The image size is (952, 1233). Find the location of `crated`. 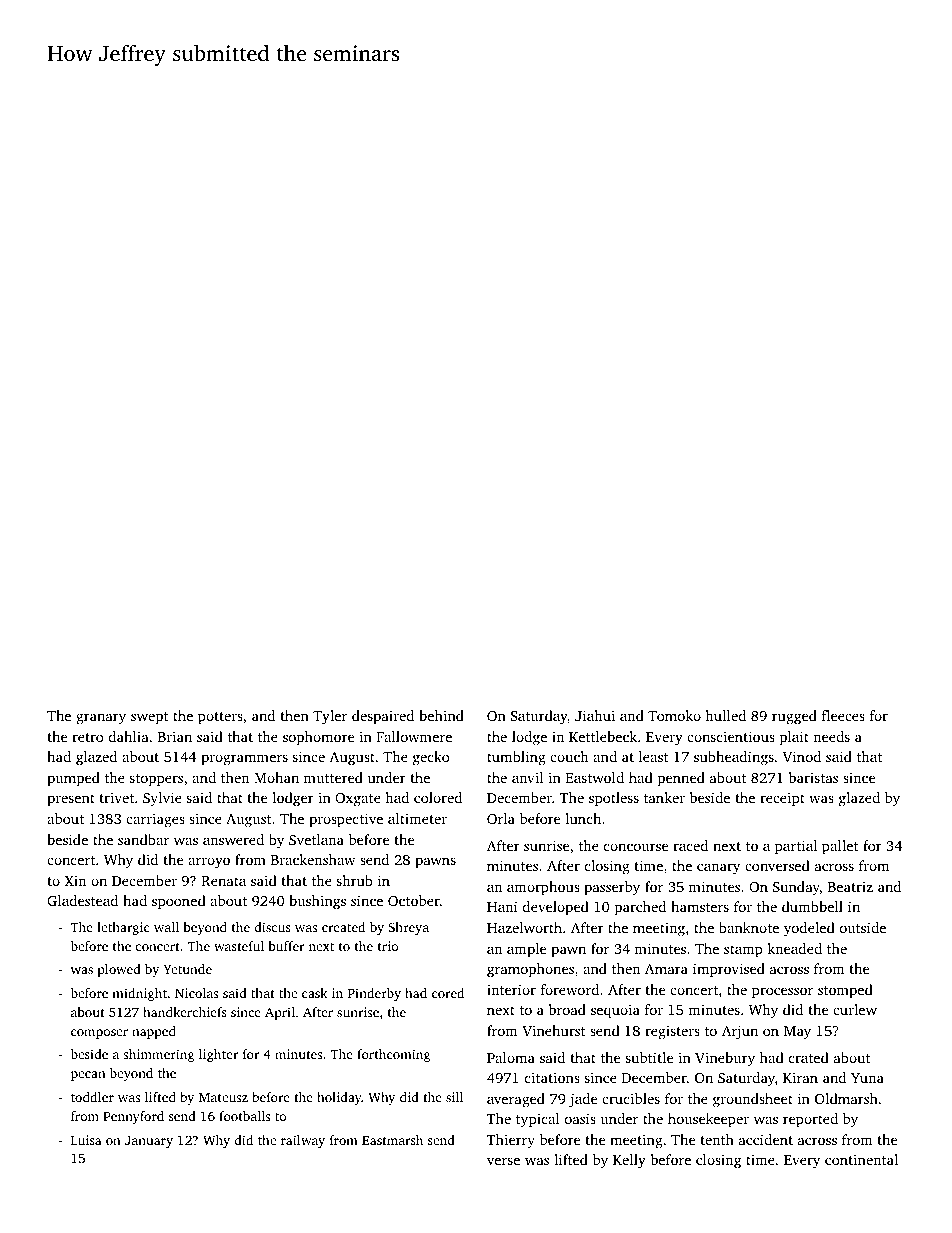

crated is located at coordinates (809, 1057).
